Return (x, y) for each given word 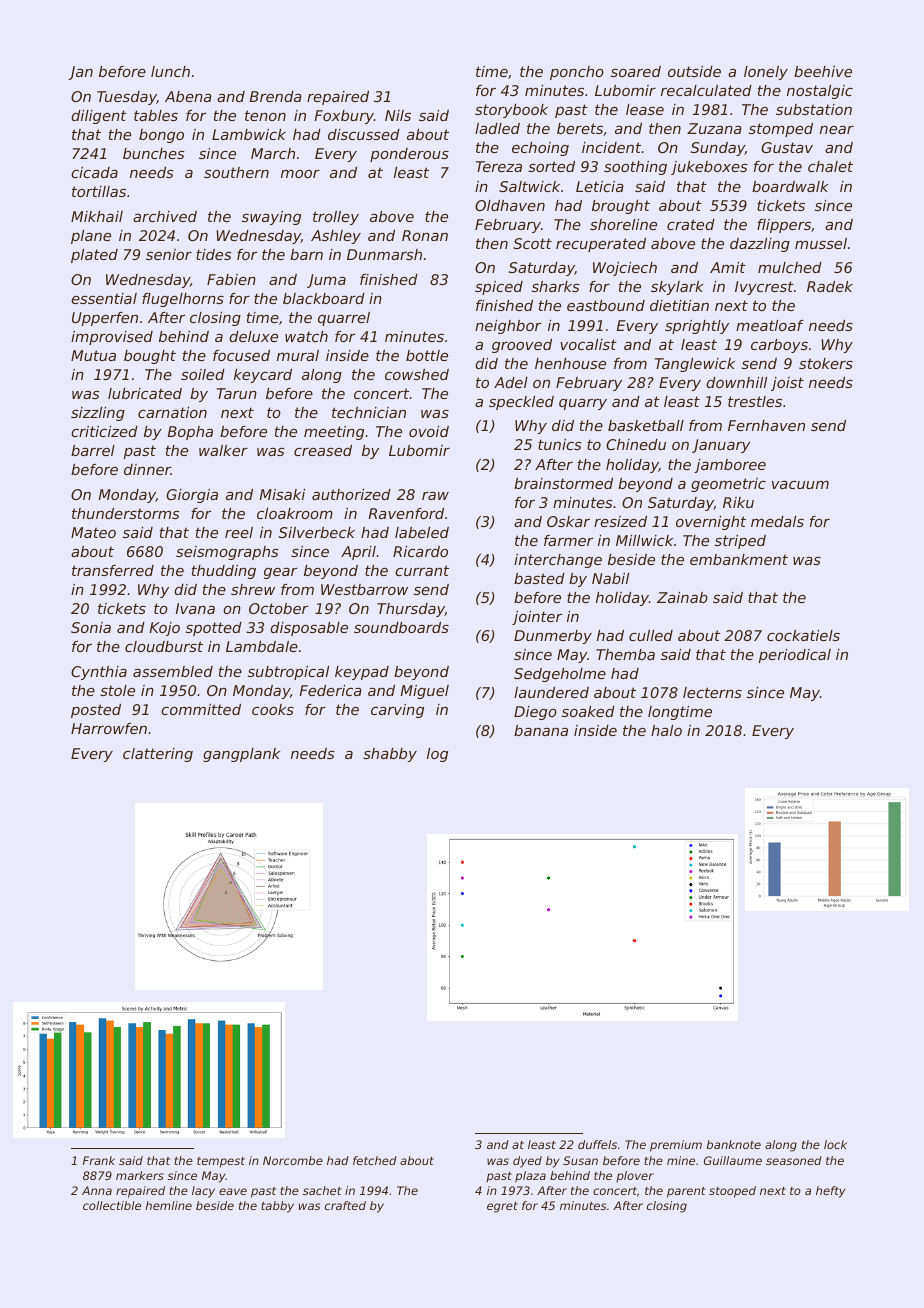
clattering (158, 755)
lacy (203, 1192)
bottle (427, 355)
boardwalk (790, 186)
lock (835, 1144)
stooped (732, 1192)
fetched (375, 1160)
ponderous (409, 155)
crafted (345, 1205)
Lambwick (249, 134)
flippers (784, 226)
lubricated (145, 393)
